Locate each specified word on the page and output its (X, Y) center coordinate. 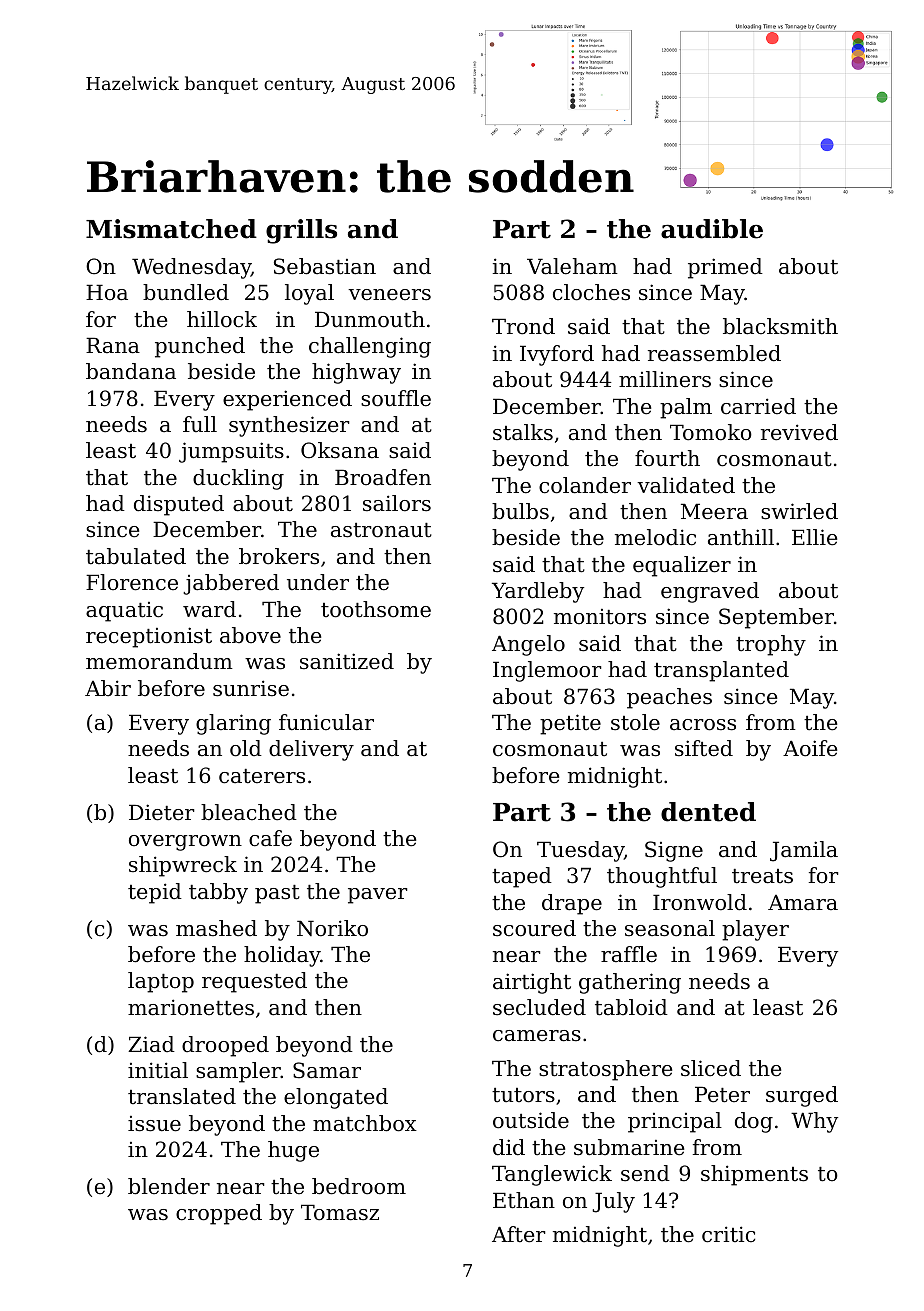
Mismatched (171, 229)
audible (712, 229)
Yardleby (538, 592)
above (250, 635)
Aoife (810, 748)
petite (570, 724)
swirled (799, 511)
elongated (336, 1098)
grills (301, 231)
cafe (270, 838)
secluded (539, 1007)
